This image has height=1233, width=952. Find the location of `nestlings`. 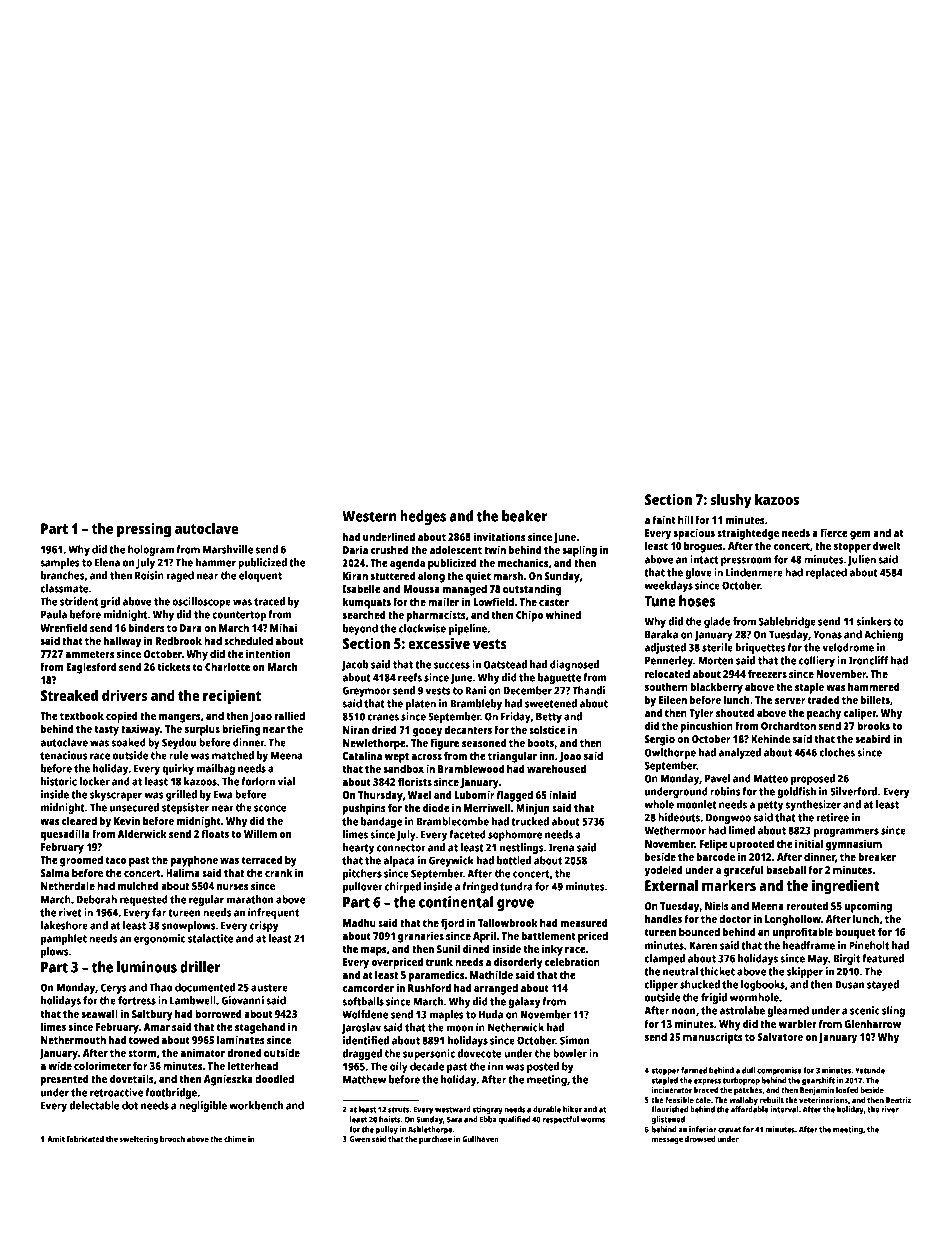

nestlings is located at coordinates (521, 848).
